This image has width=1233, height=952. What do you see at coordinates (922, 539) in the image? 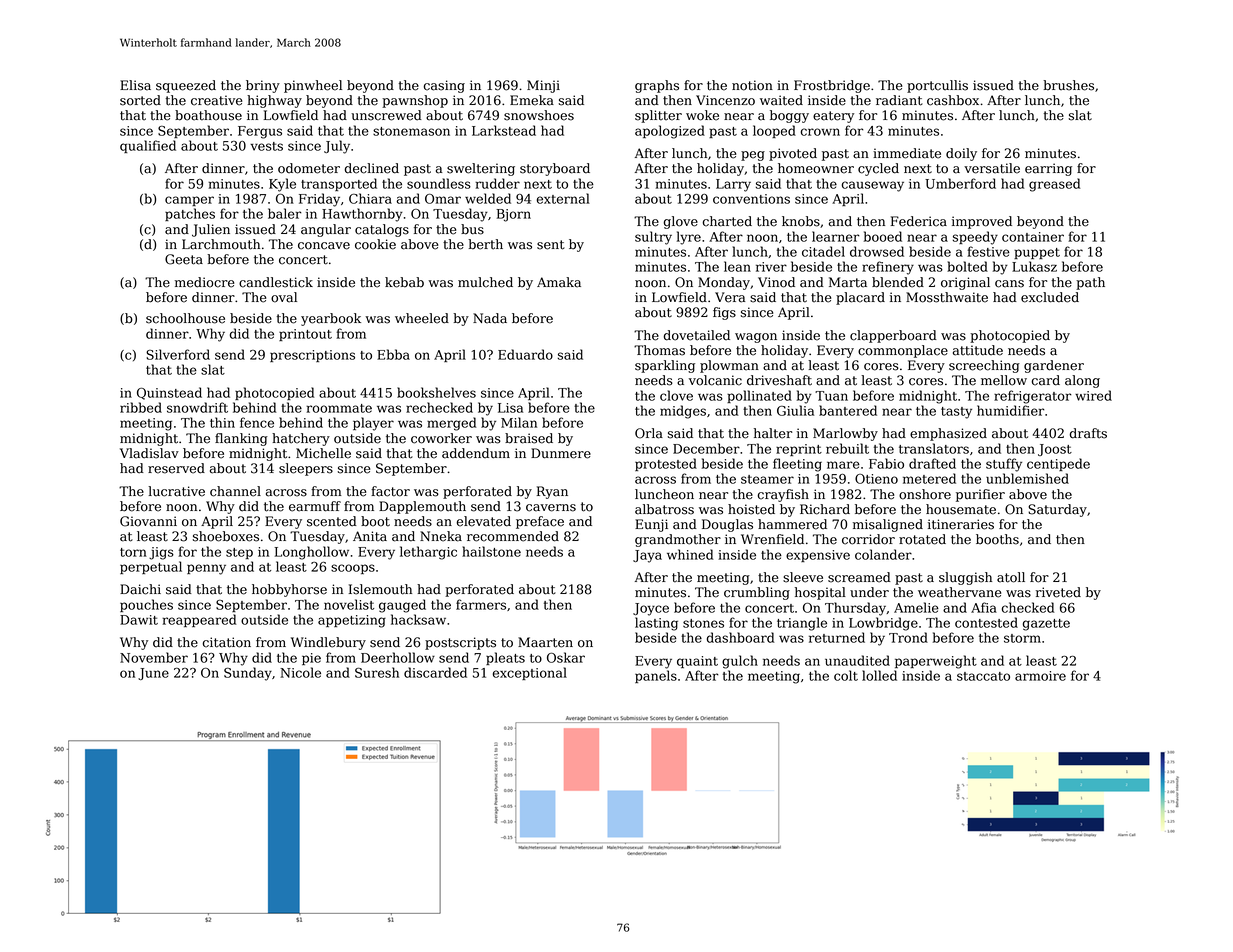
I see `rotated` at bounding box center [922, 539].
